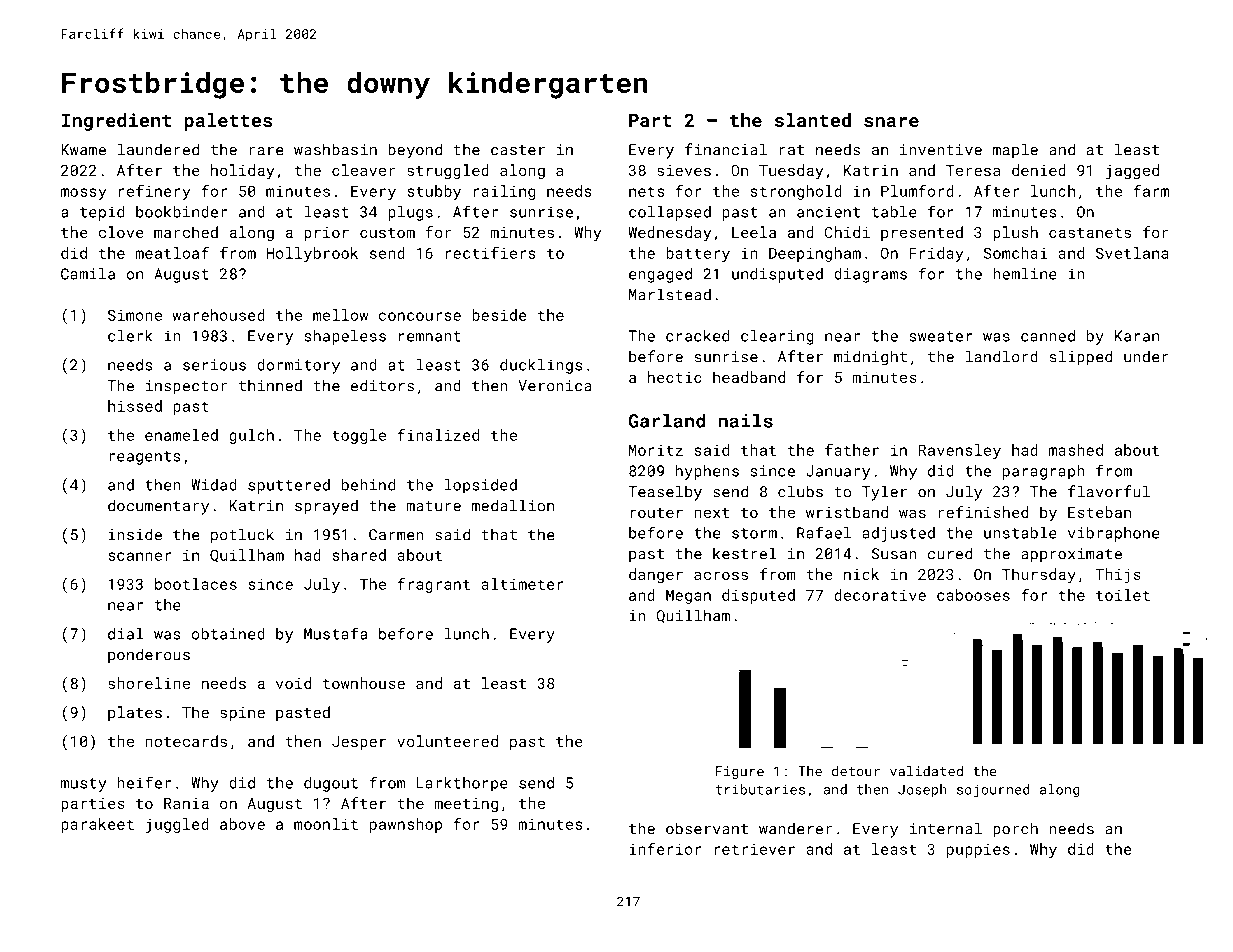 The height and width of the document is (952, 1233). I want to click on tributaries, so click(760, 789).
